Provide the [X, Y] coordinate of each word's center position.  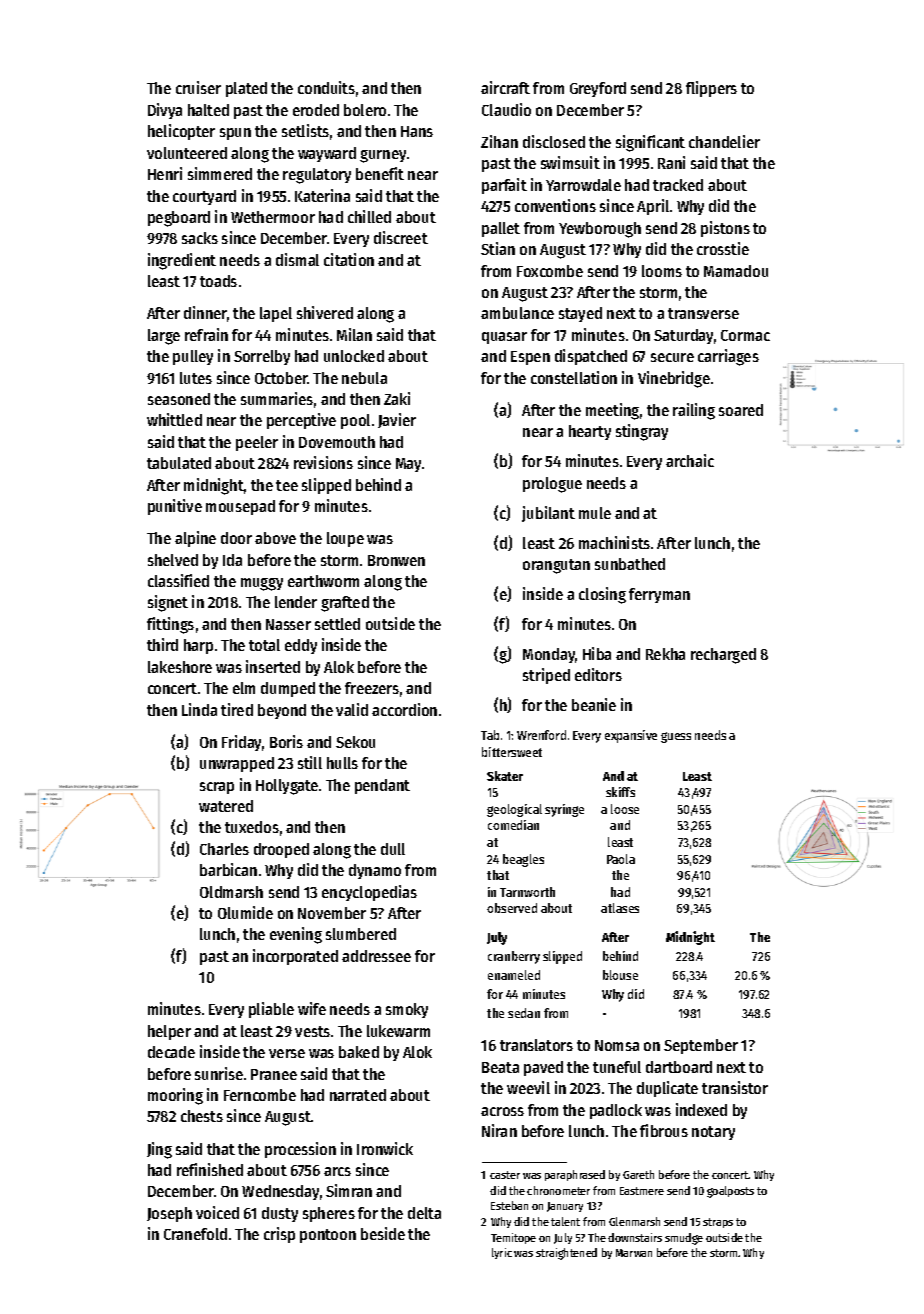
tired [237, 709]
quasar [504, 338]
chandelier [724, 141]
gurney [383, 156]
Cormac [745, 335]
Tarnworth [527, 892]
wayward [327, 154]
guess [676, 737]
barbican [228, 869]
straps [718, 1223]
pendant [382, 786]
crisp [279, 1235]
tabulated [179, 463]
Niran [499, 1130]
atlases [620, 908]
